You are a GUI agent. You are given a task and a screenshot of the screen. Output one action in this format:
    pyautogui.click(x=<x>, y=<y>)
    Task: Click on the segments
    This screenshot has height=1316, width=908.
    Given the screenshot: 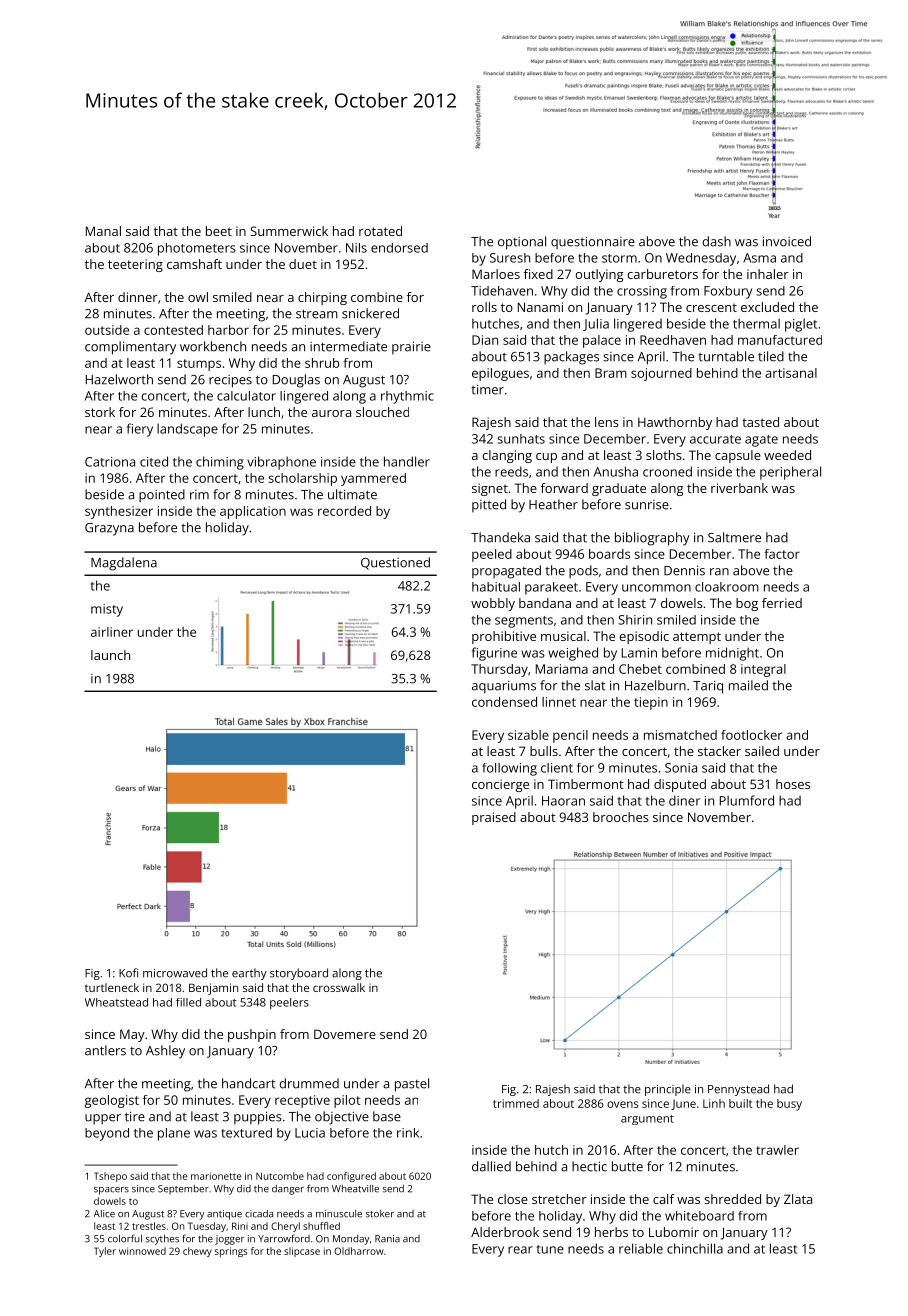 What is the action you would take?
    pyautogui.click(x=524, y=622)
